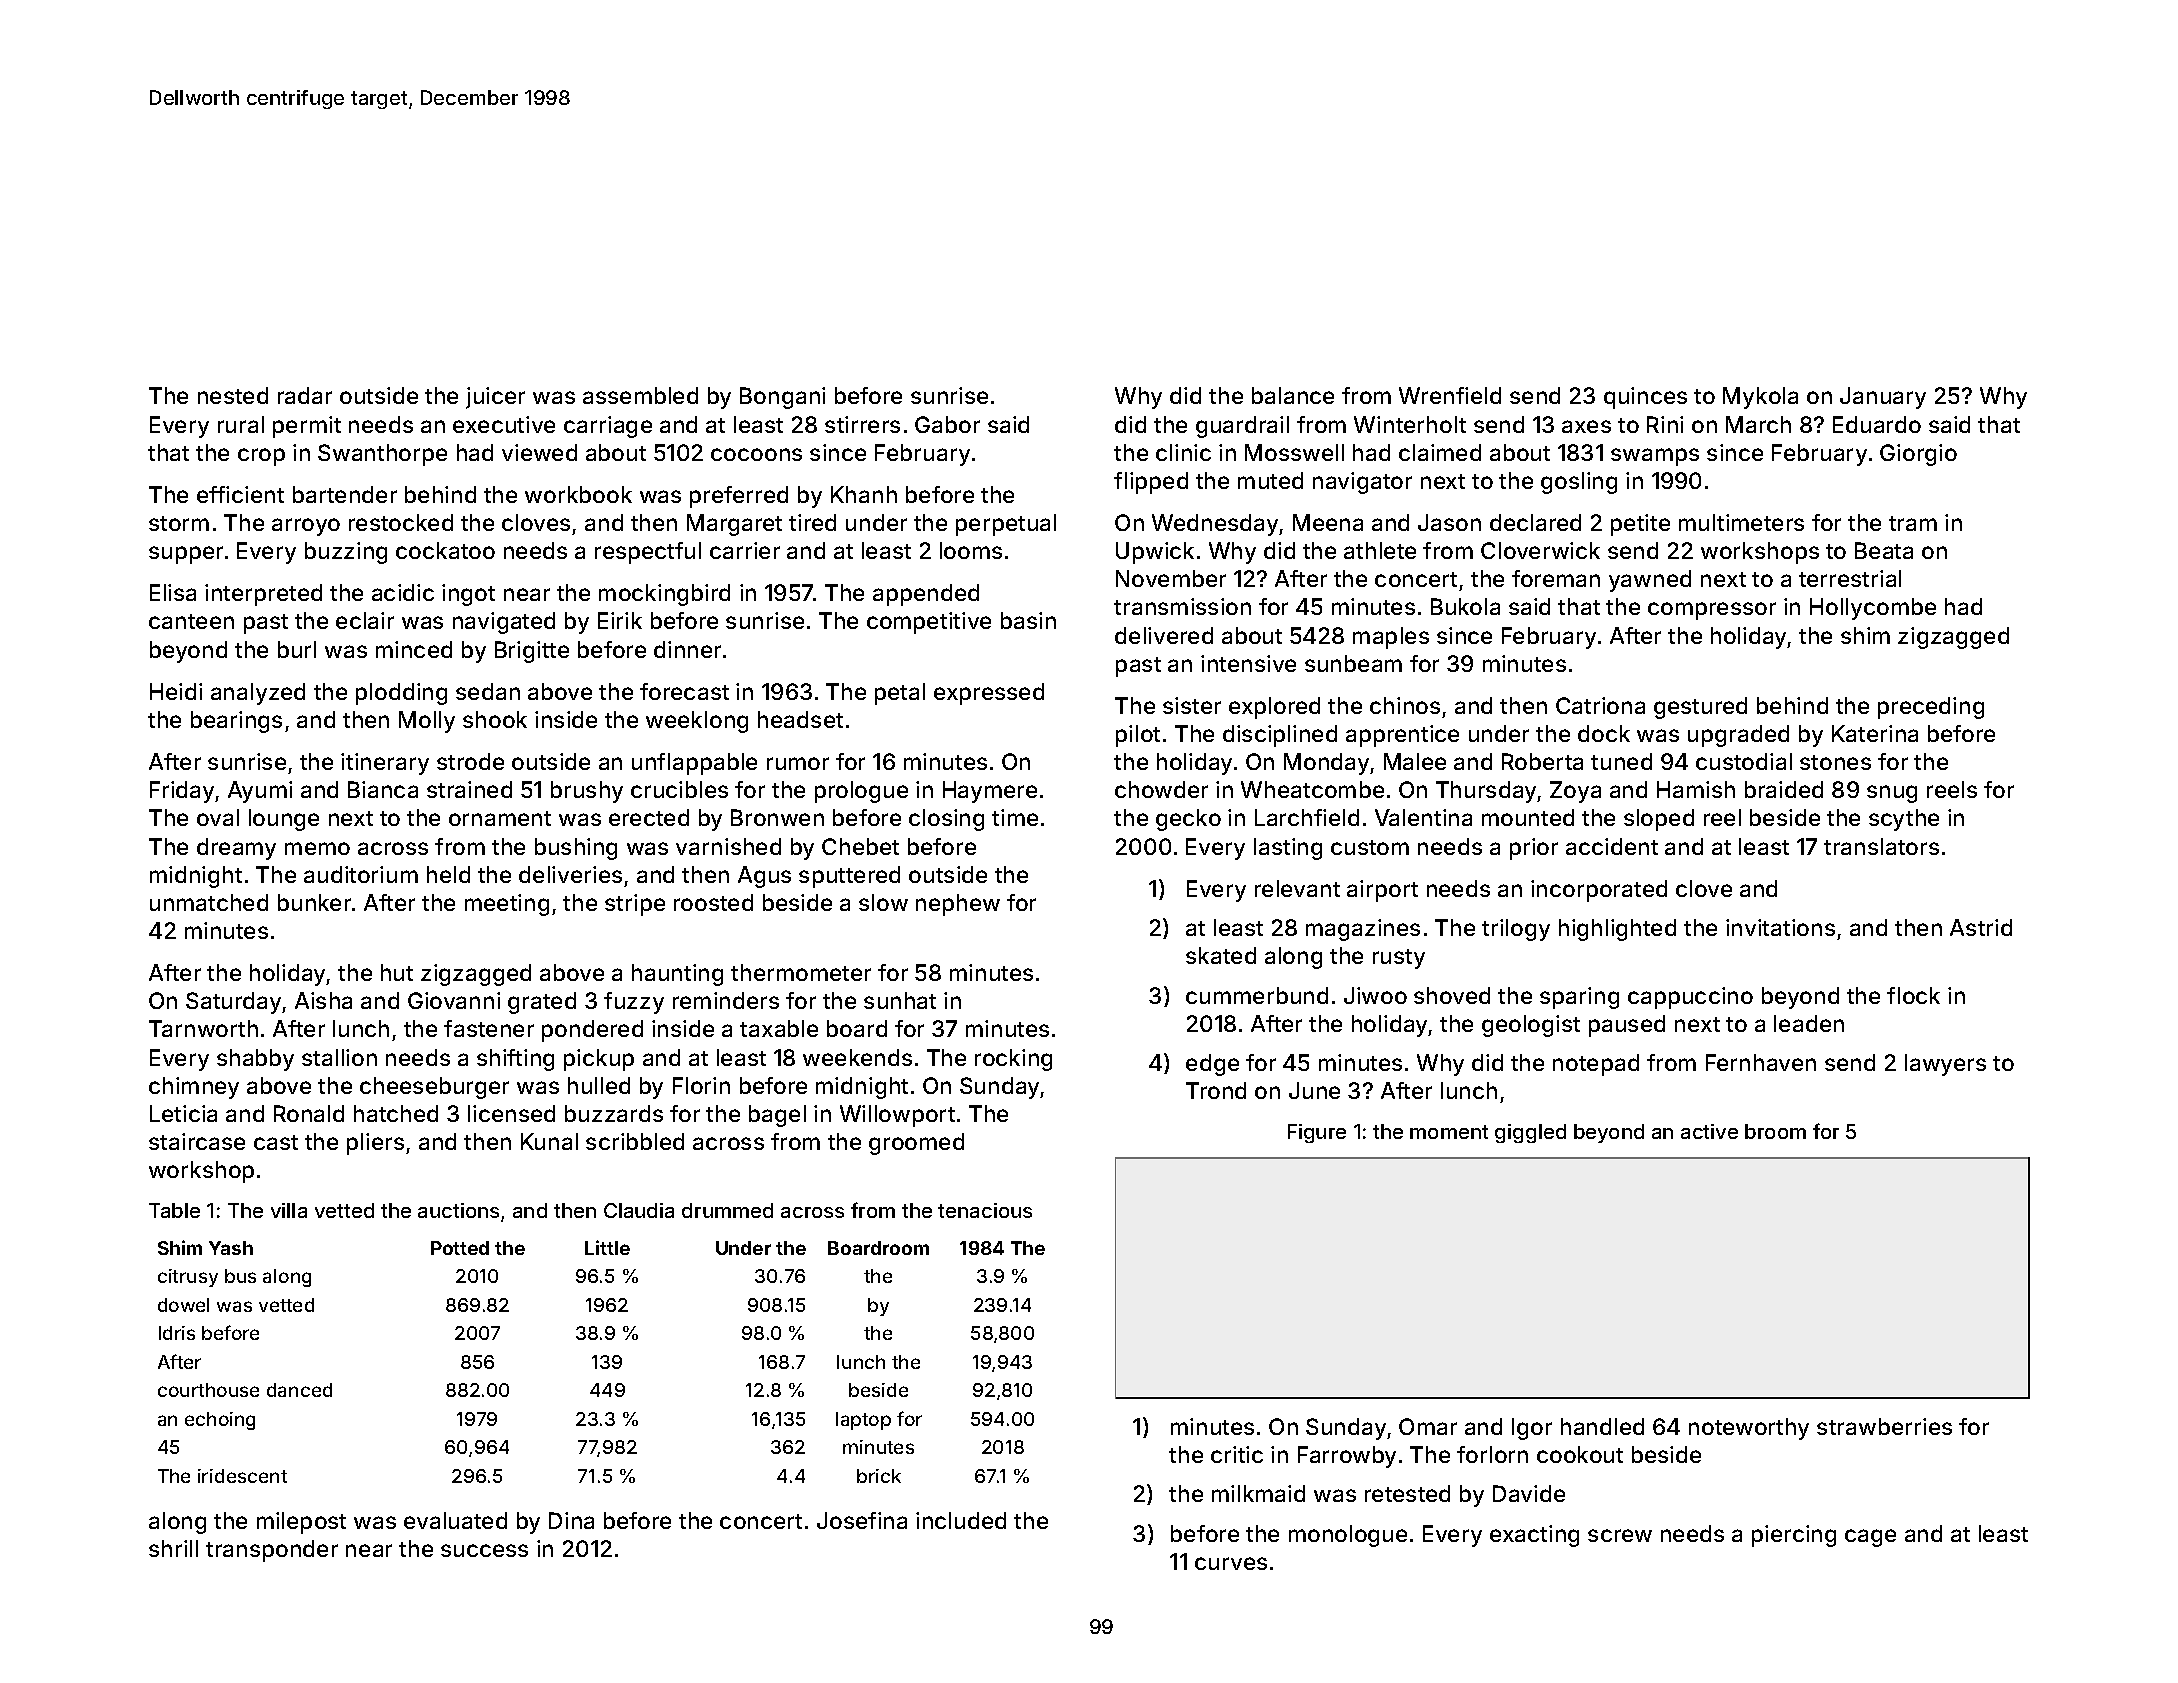  I want to click on tenacious, so click(985, 1210).
